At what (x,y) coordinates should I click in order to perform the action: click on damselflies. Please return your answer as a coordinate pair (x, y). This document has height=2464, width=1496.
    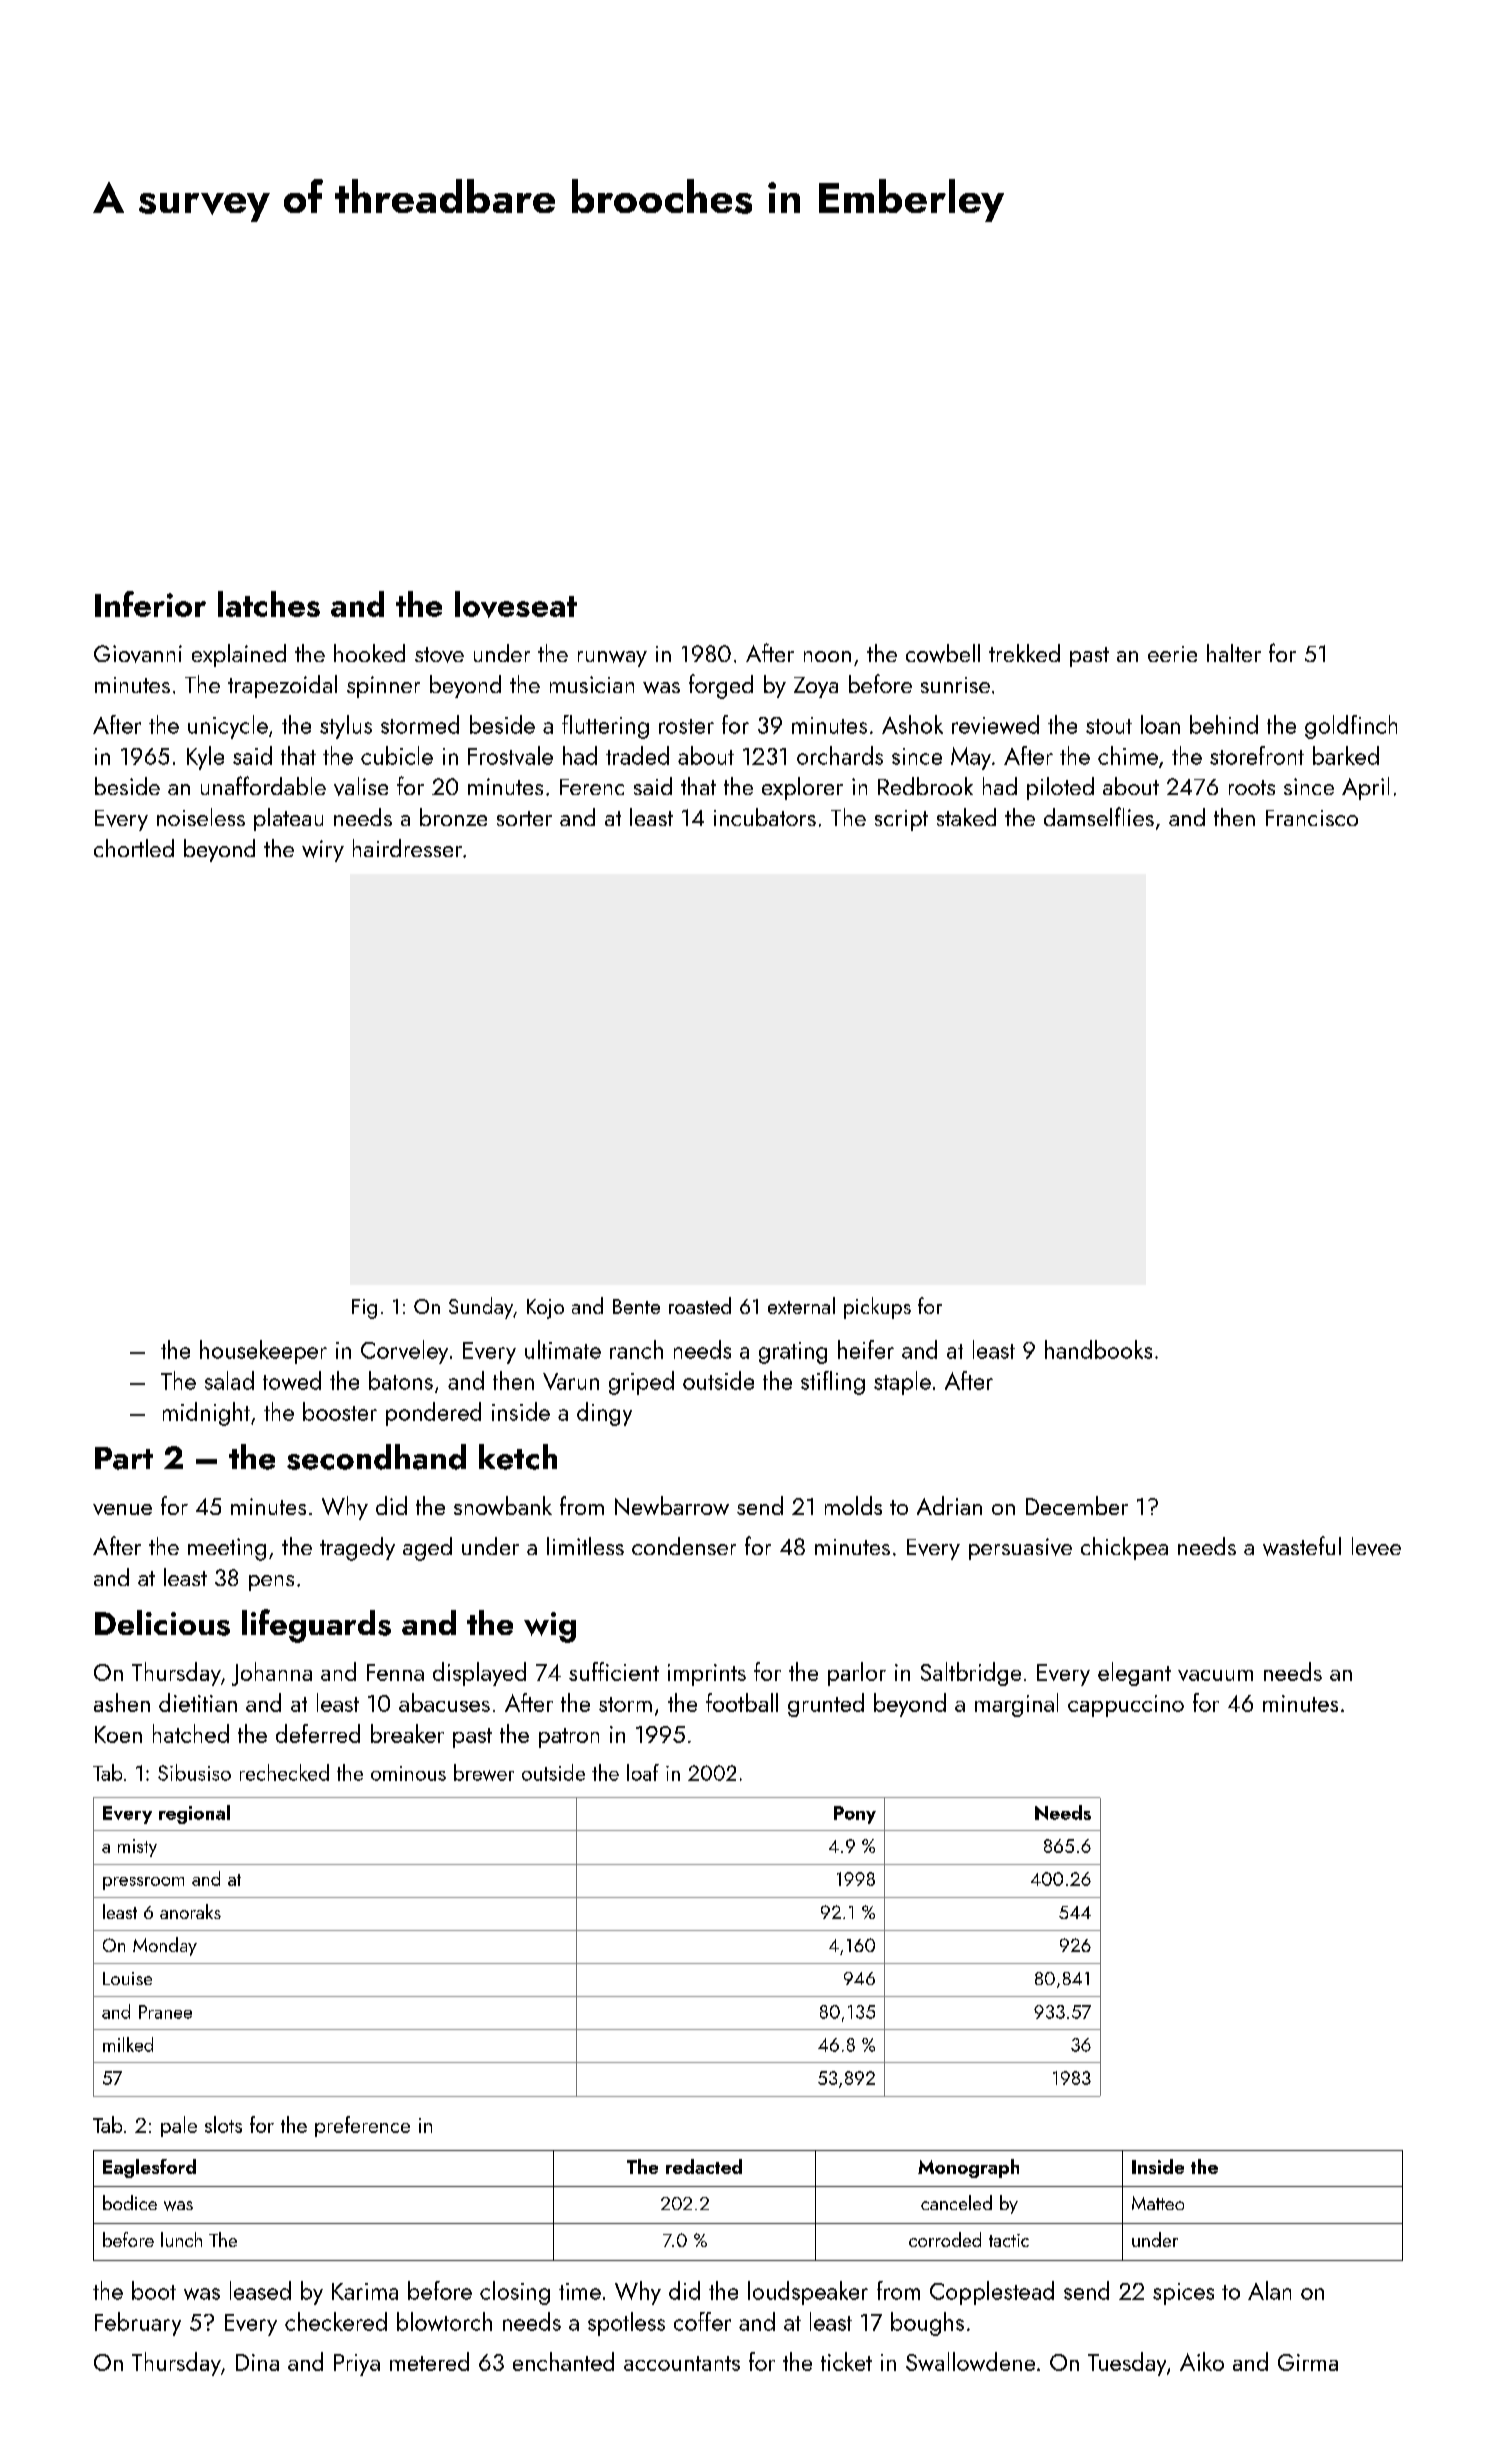
    Looking at the image, I should click on (1099, 816).
